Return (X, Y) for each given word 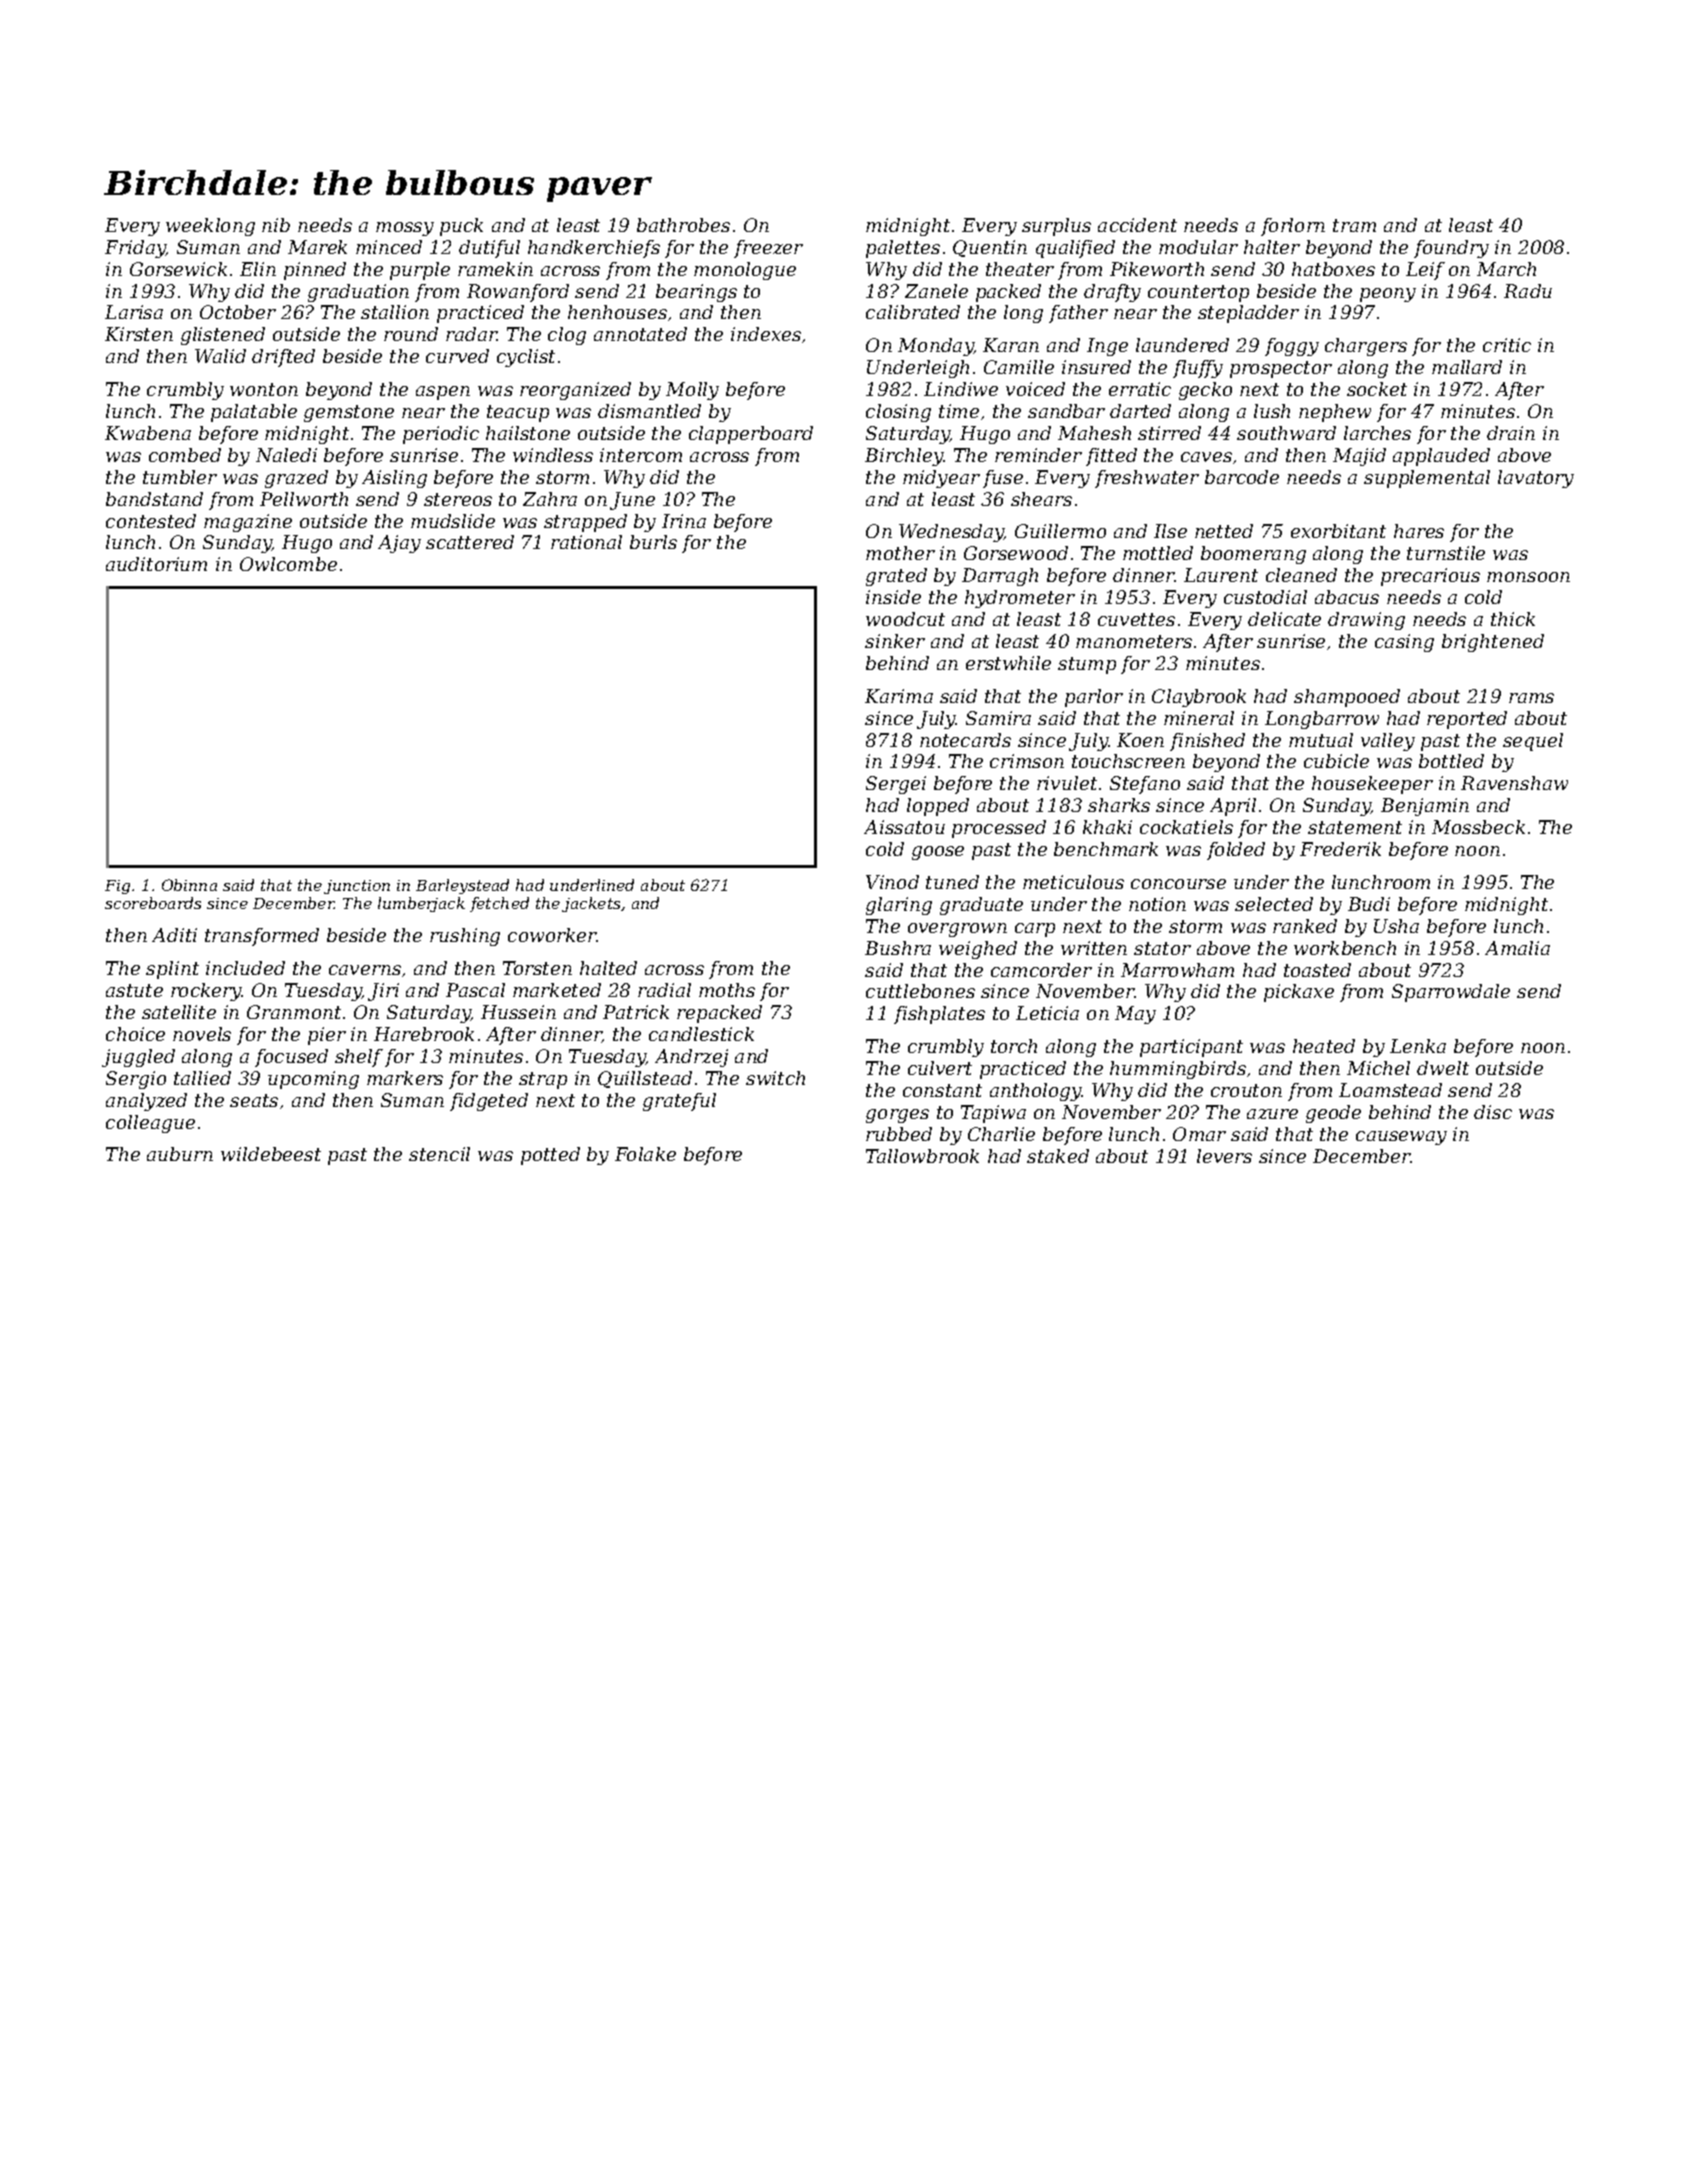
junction (357, 887)
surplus (1056, 227)
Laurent (1221, 575)
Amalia (1517, 948)
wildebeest (271, 1154)
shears (1041, 499)
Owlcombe (288, 564)
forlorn (1293, 227)
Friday (135, 249)
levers (1224, 1156)
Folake (645, 1154)
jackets (591, 904)
